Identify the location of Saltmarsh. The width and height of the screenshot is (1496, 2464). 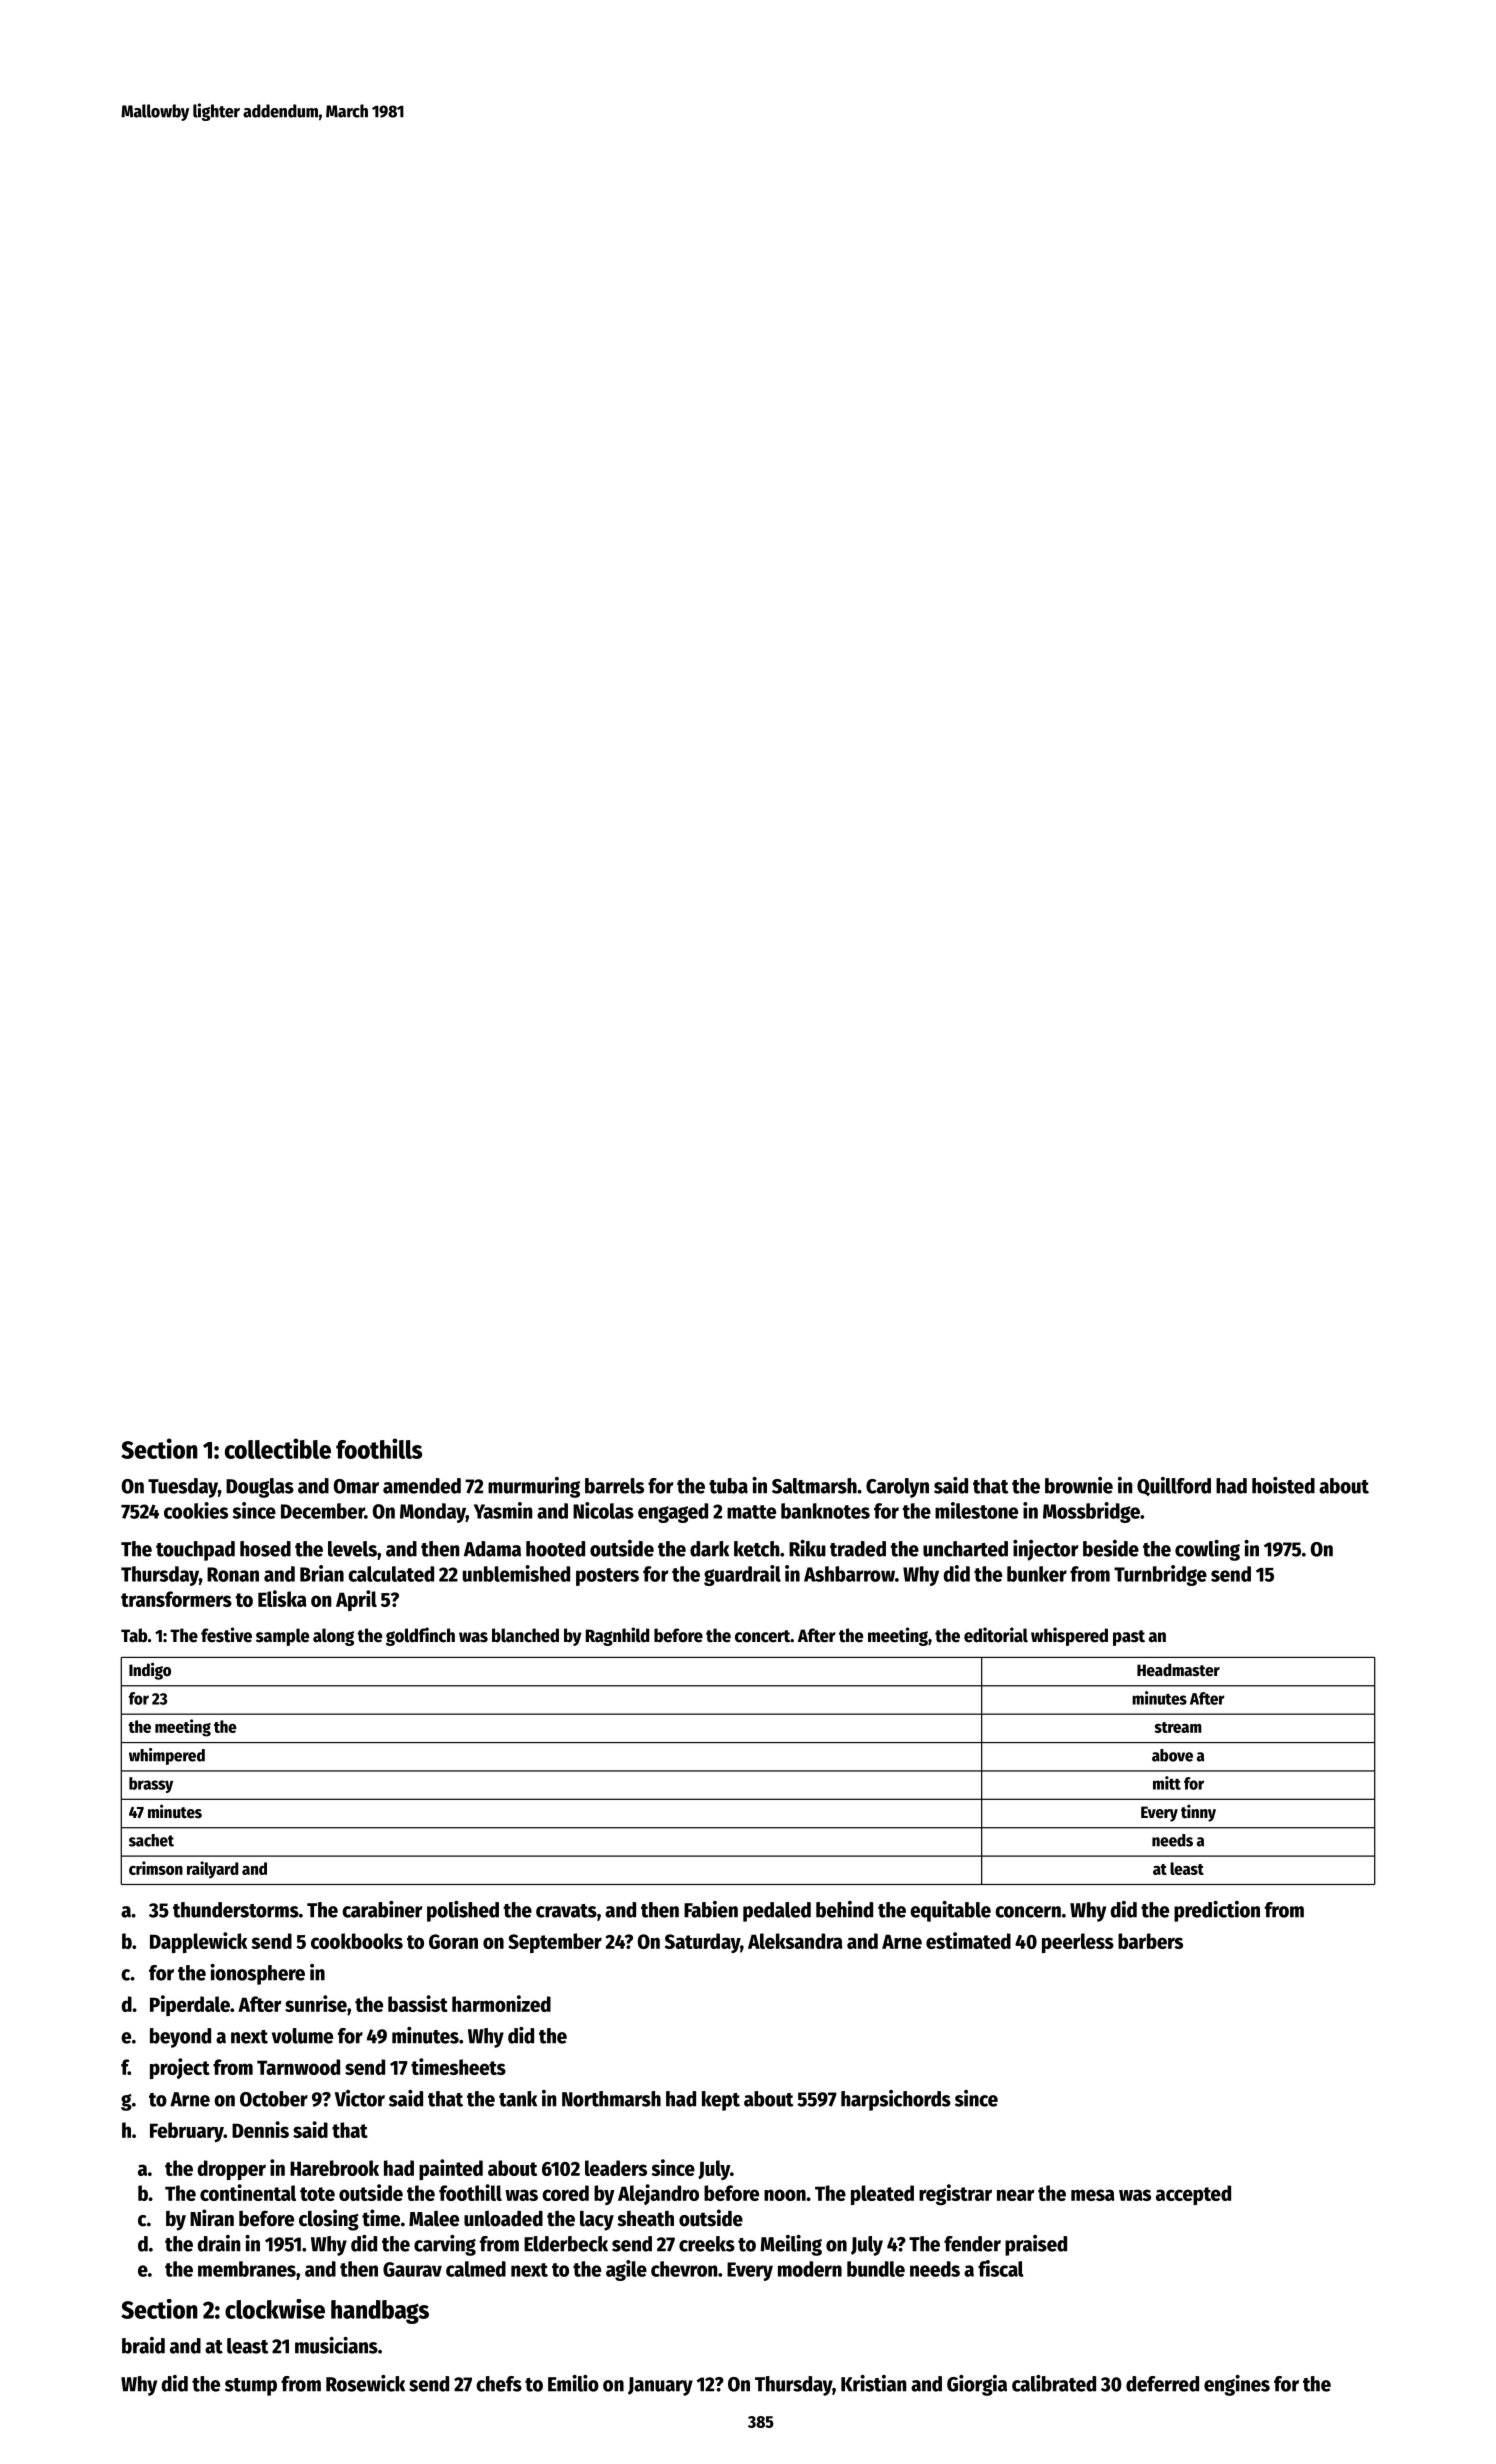
(814, 1486).
